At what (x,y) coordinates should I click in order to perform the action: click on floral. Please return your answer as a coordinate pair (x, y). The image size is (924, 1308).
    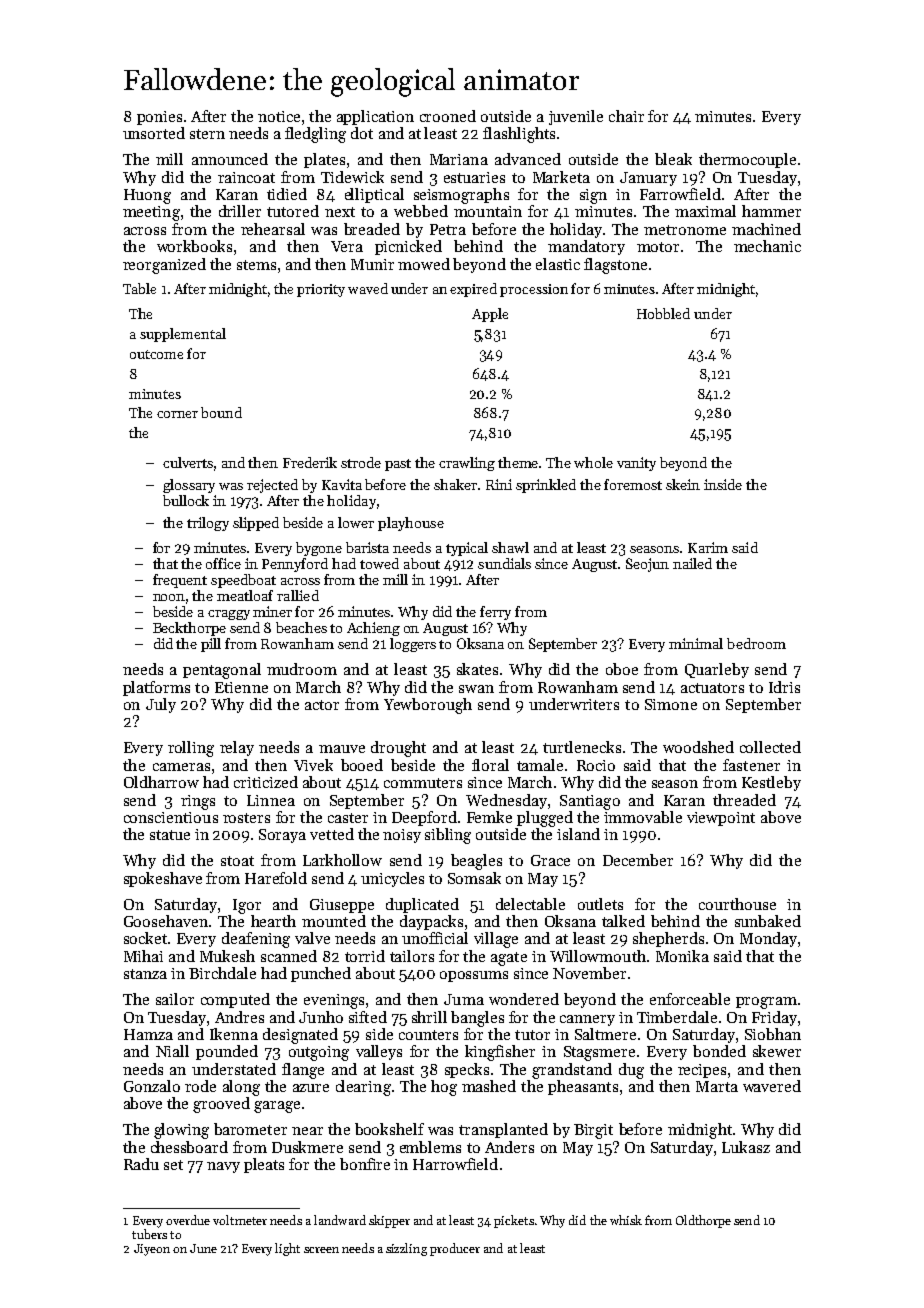
    Looking at the image, I should click on (490, 765).
